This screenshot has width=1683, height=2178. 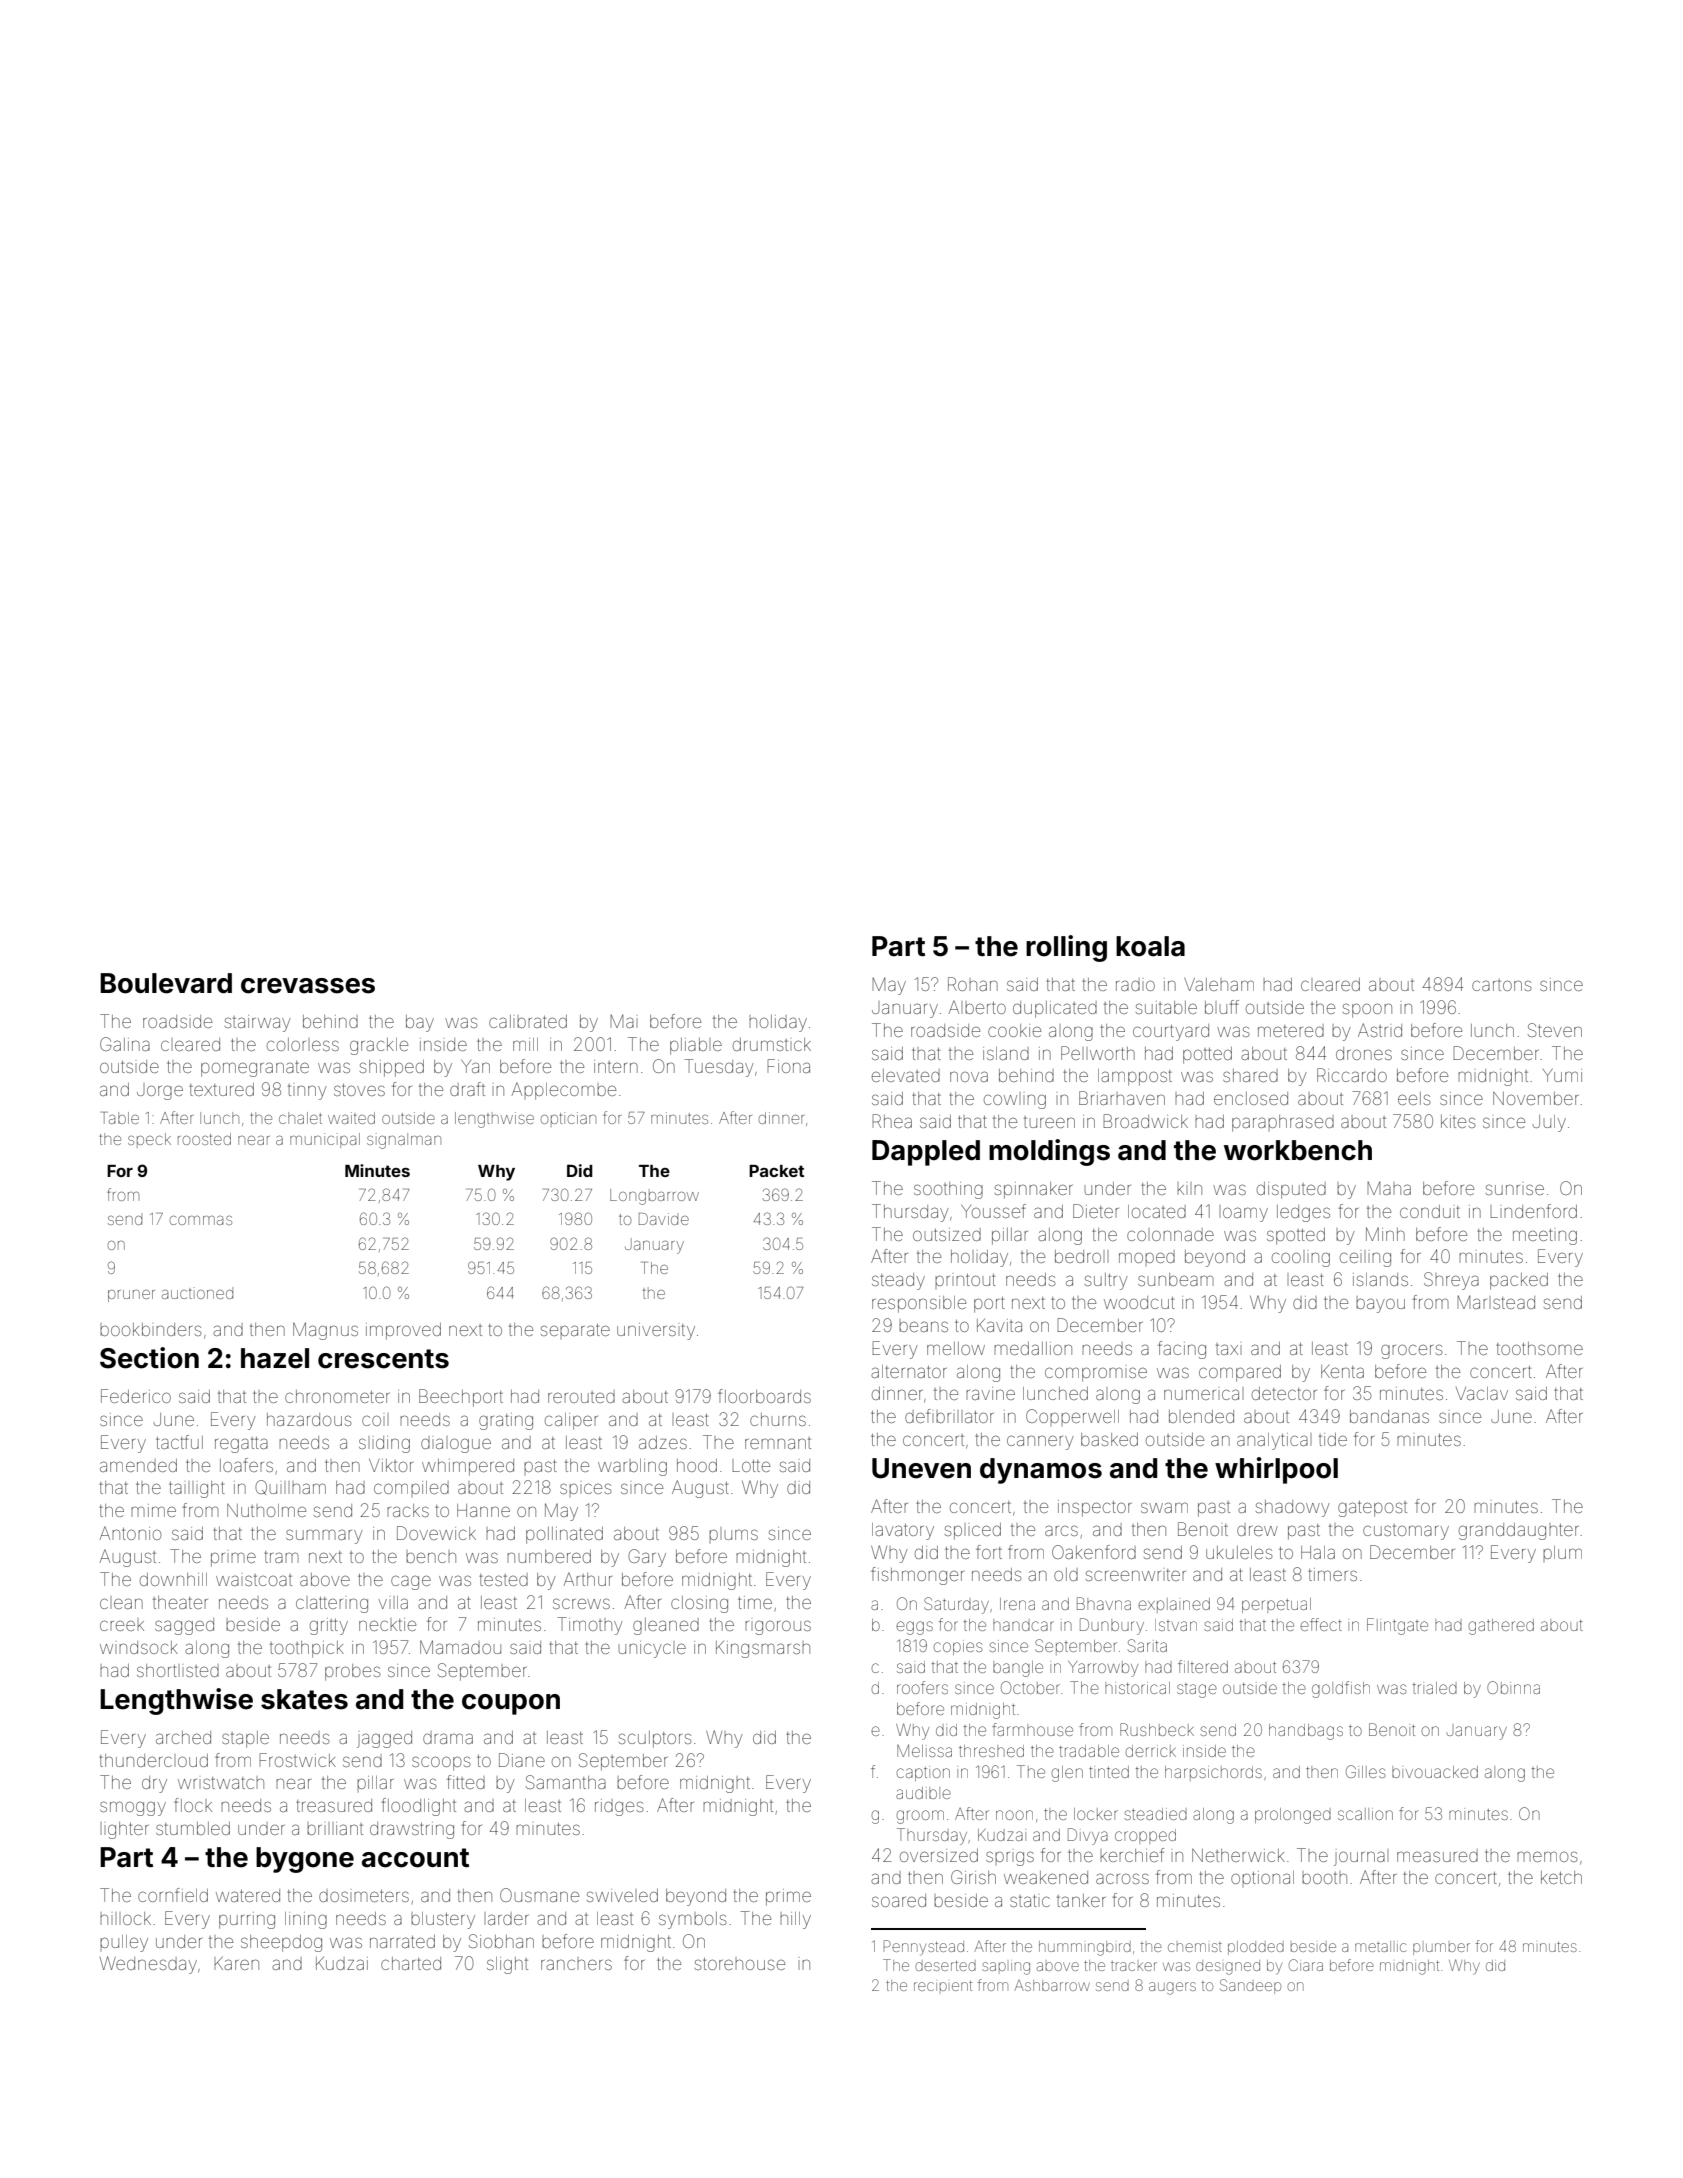 What do you see at coordinates (258, 1023) in the screenshot?
I see `stairway` at bounding box center [258, 1023].
